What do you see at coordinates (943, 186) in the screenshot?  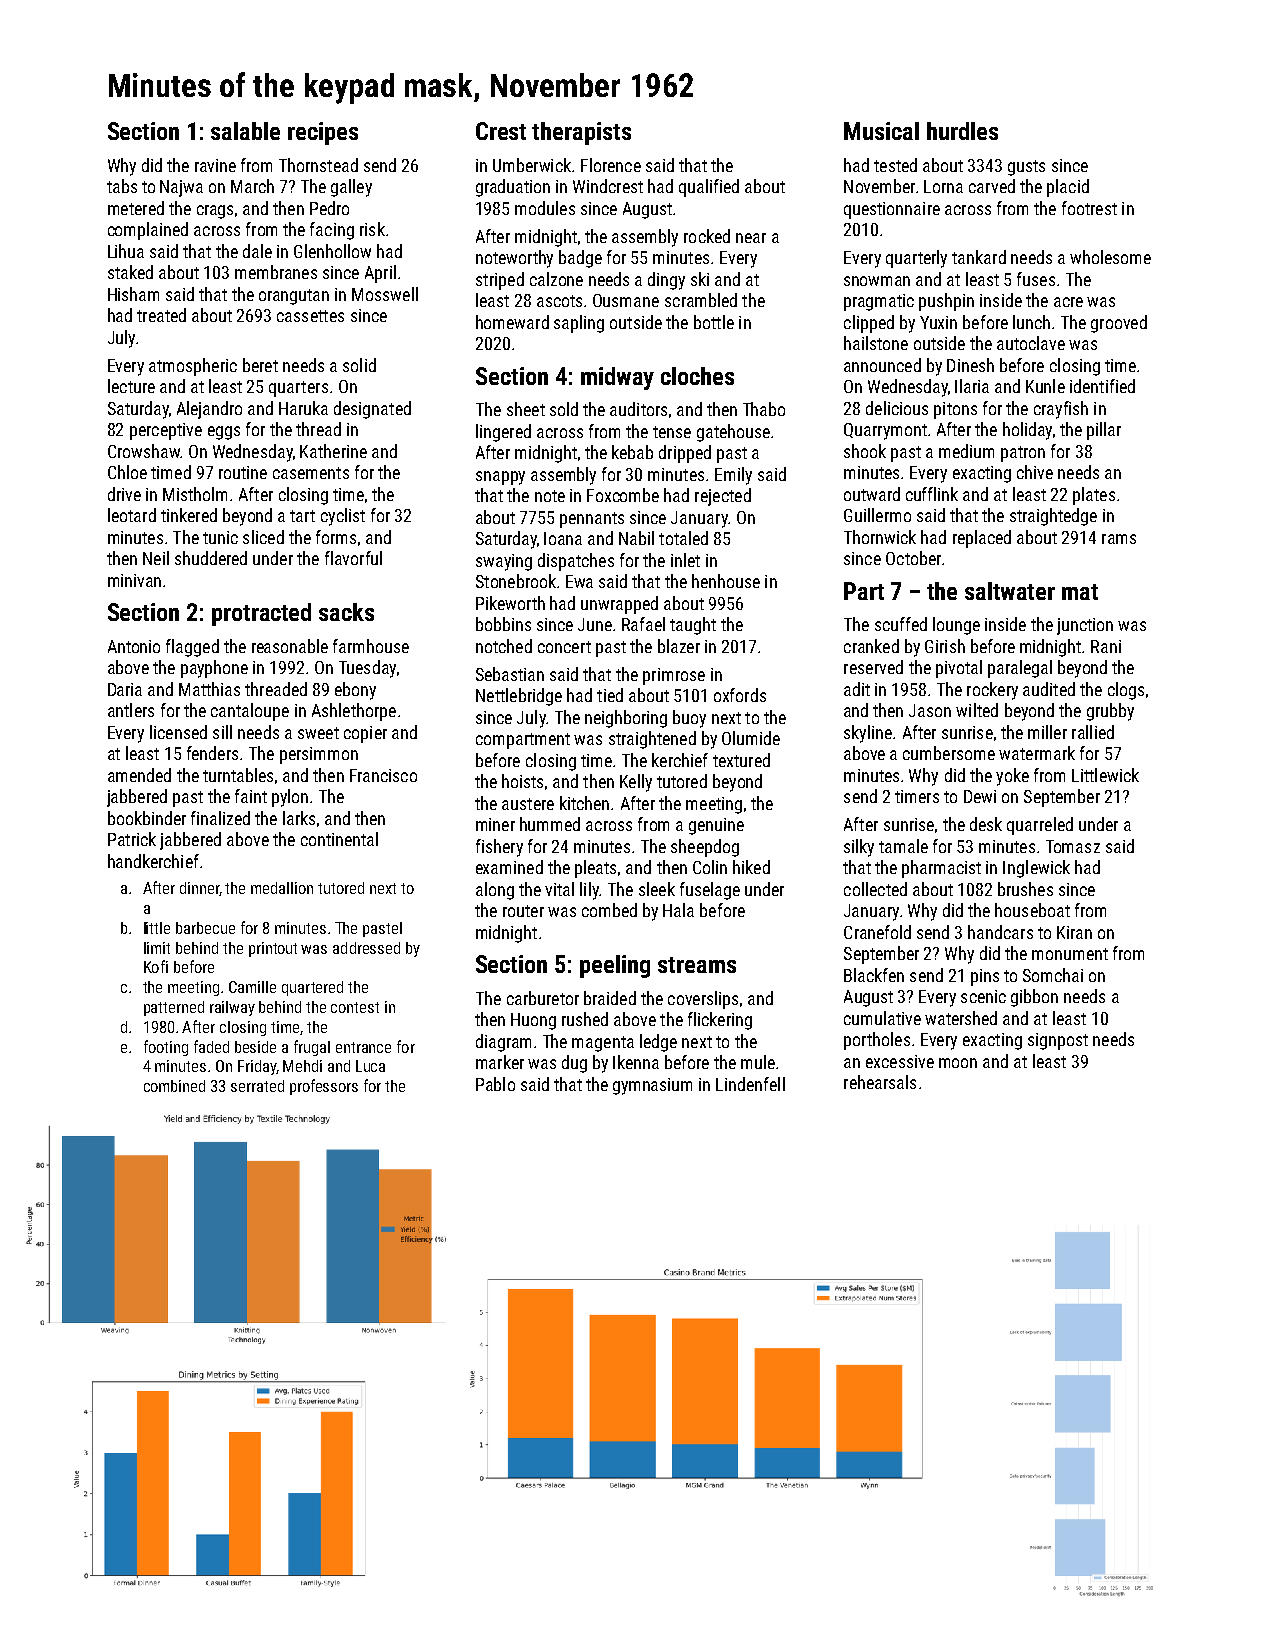 I see `Lorna` at bounding box center [943, 186].
